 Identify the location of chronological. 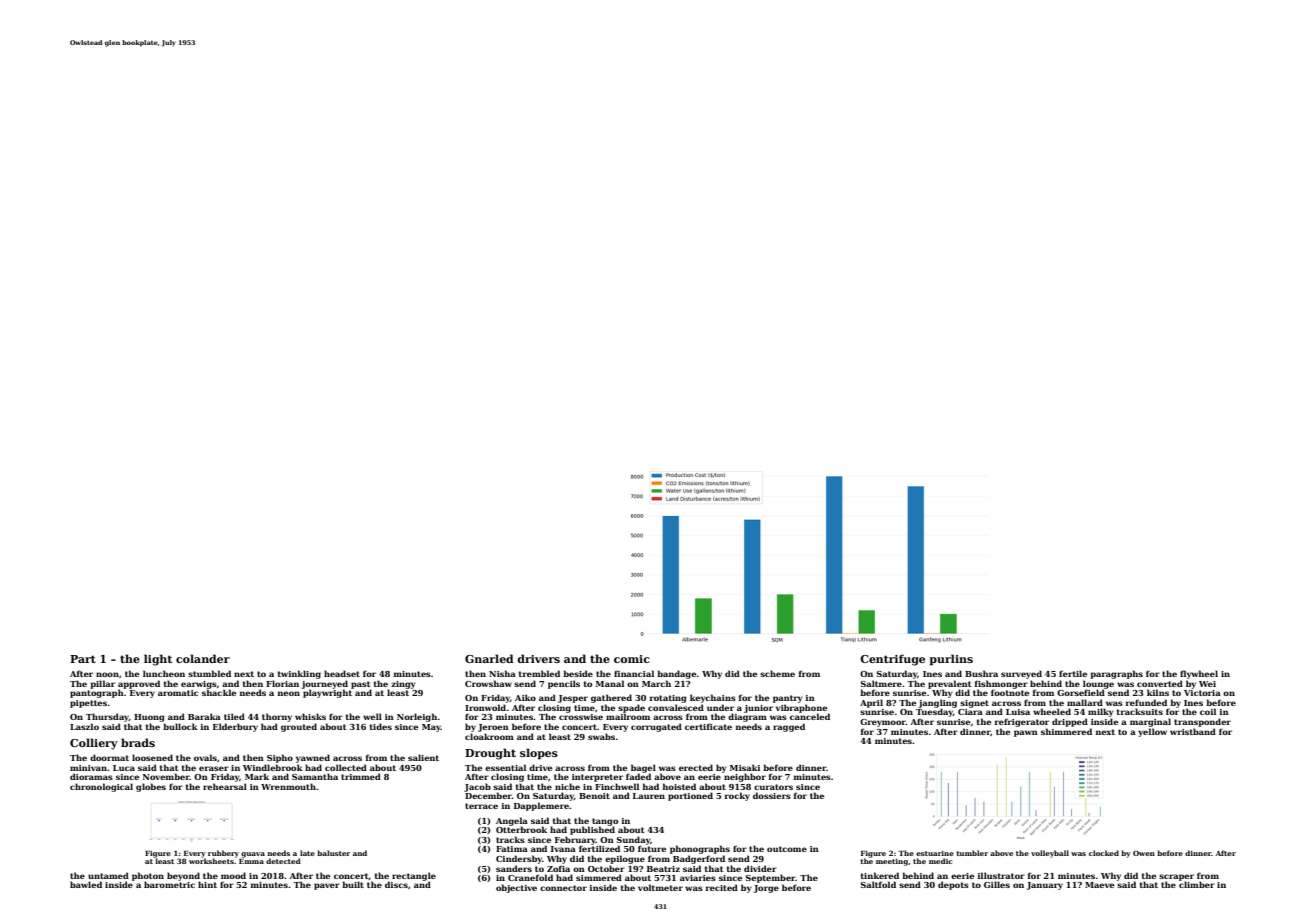
(101, 787).
